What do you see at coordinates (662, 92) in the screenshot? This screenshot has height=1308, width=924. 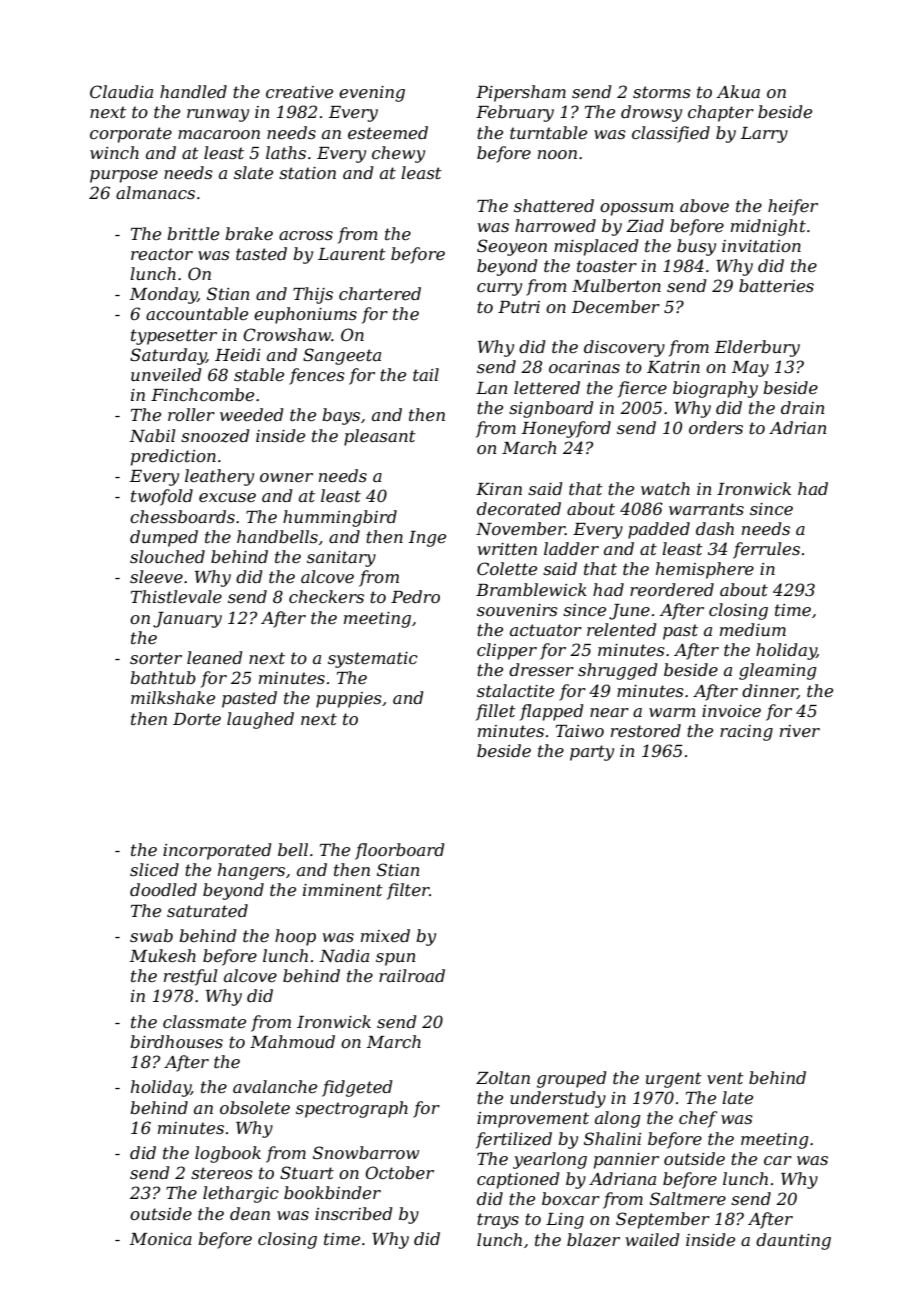 I see `storms` at bounding box center [662, 92].
